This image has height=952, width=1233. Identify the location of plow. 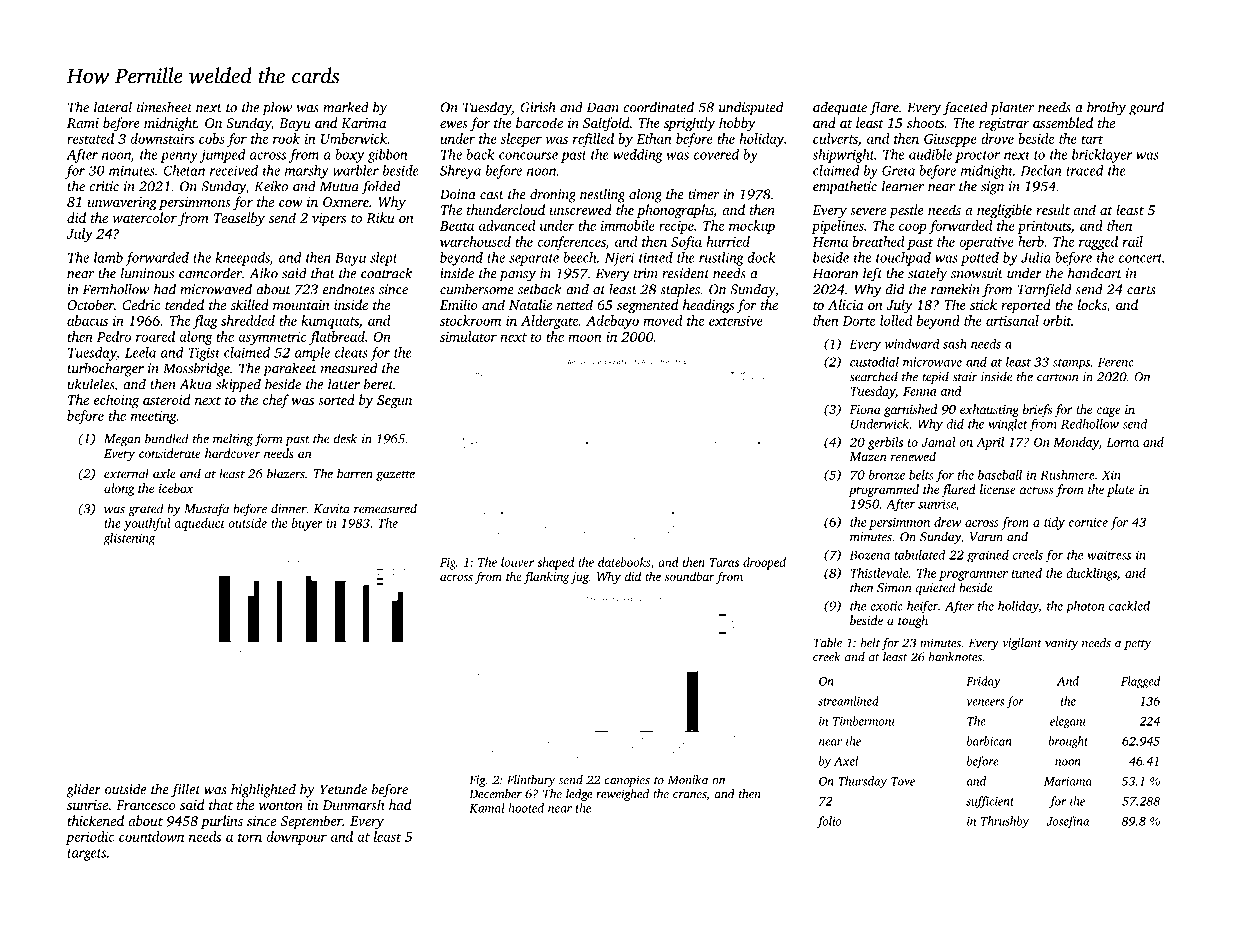
(277, 108).
